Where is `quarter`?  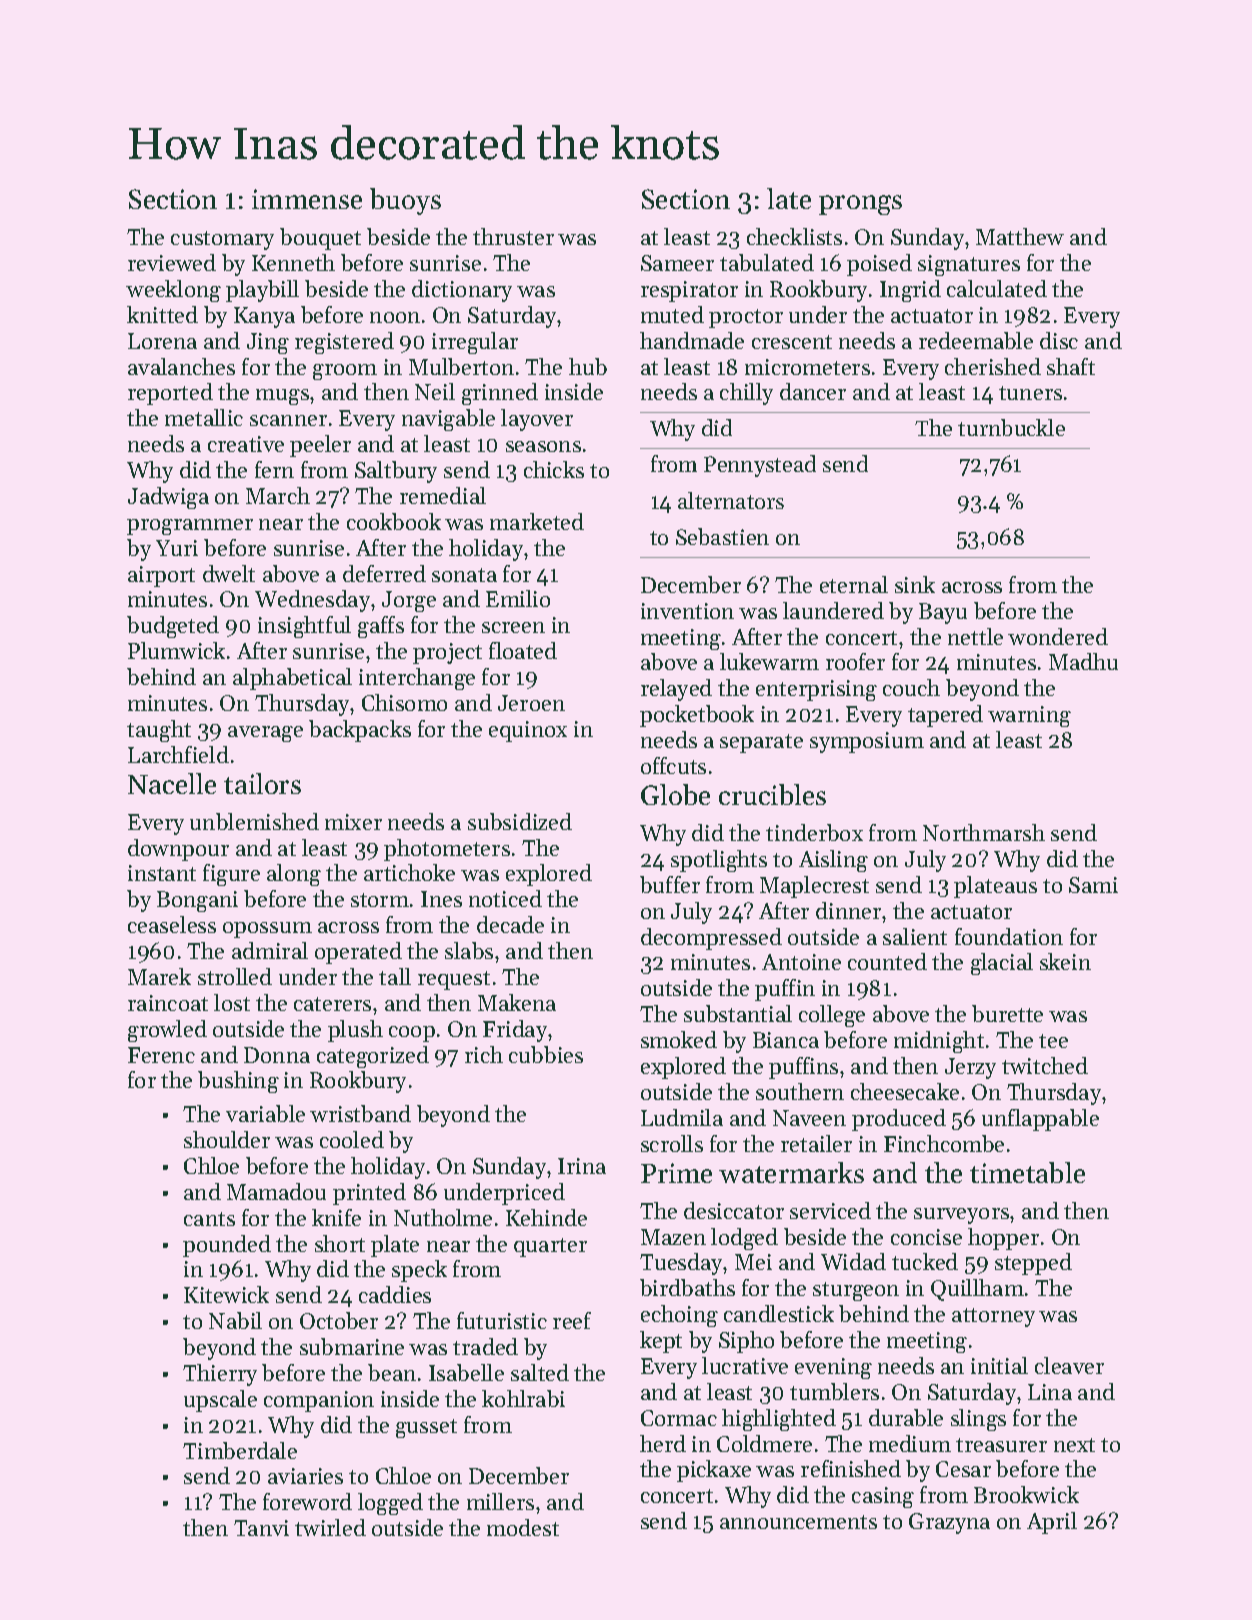
quarter is located at coordinates (550, 1247).
